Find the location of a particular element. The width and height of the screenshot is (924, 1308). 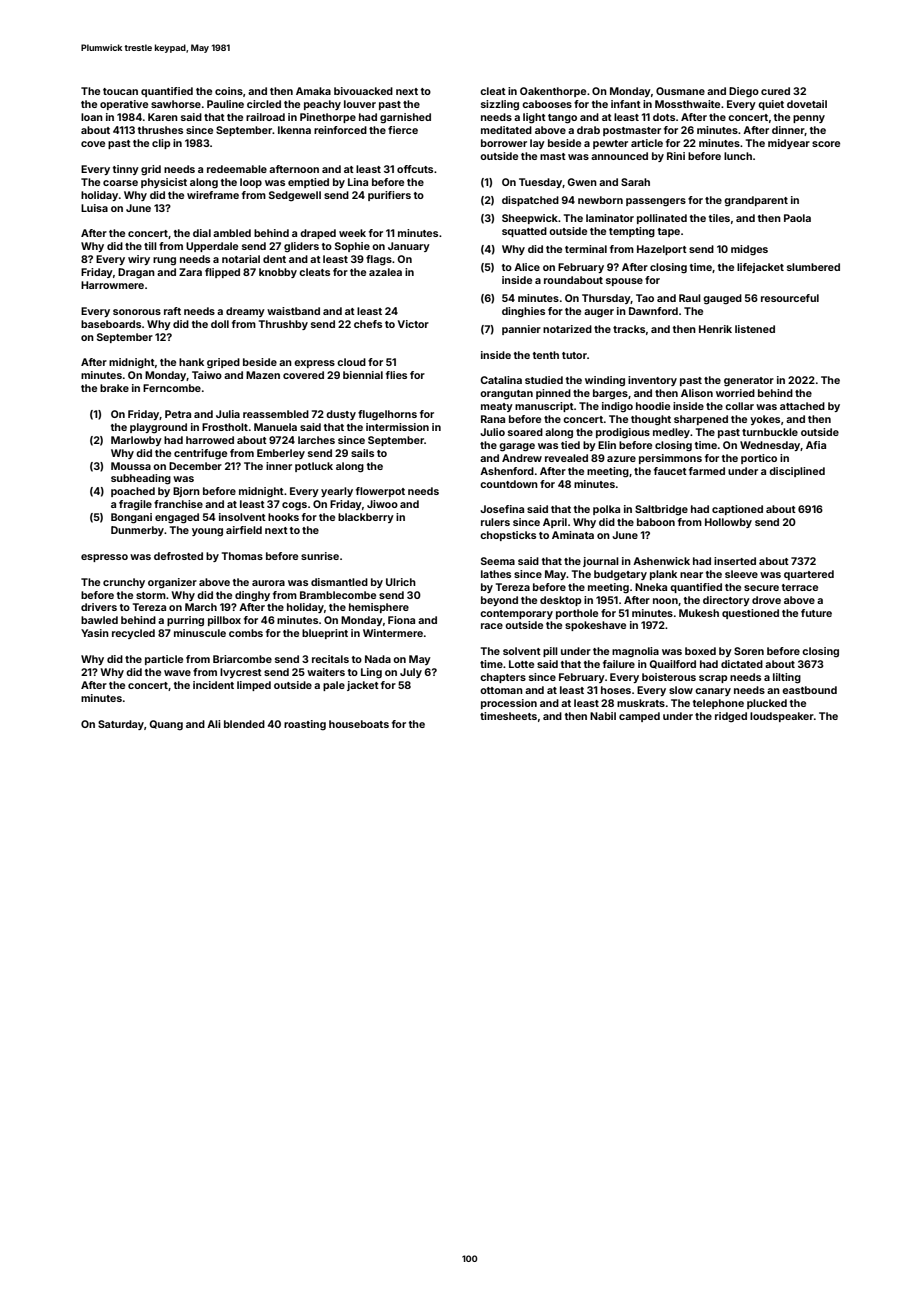

pale is located at coordinates (334, 686).
